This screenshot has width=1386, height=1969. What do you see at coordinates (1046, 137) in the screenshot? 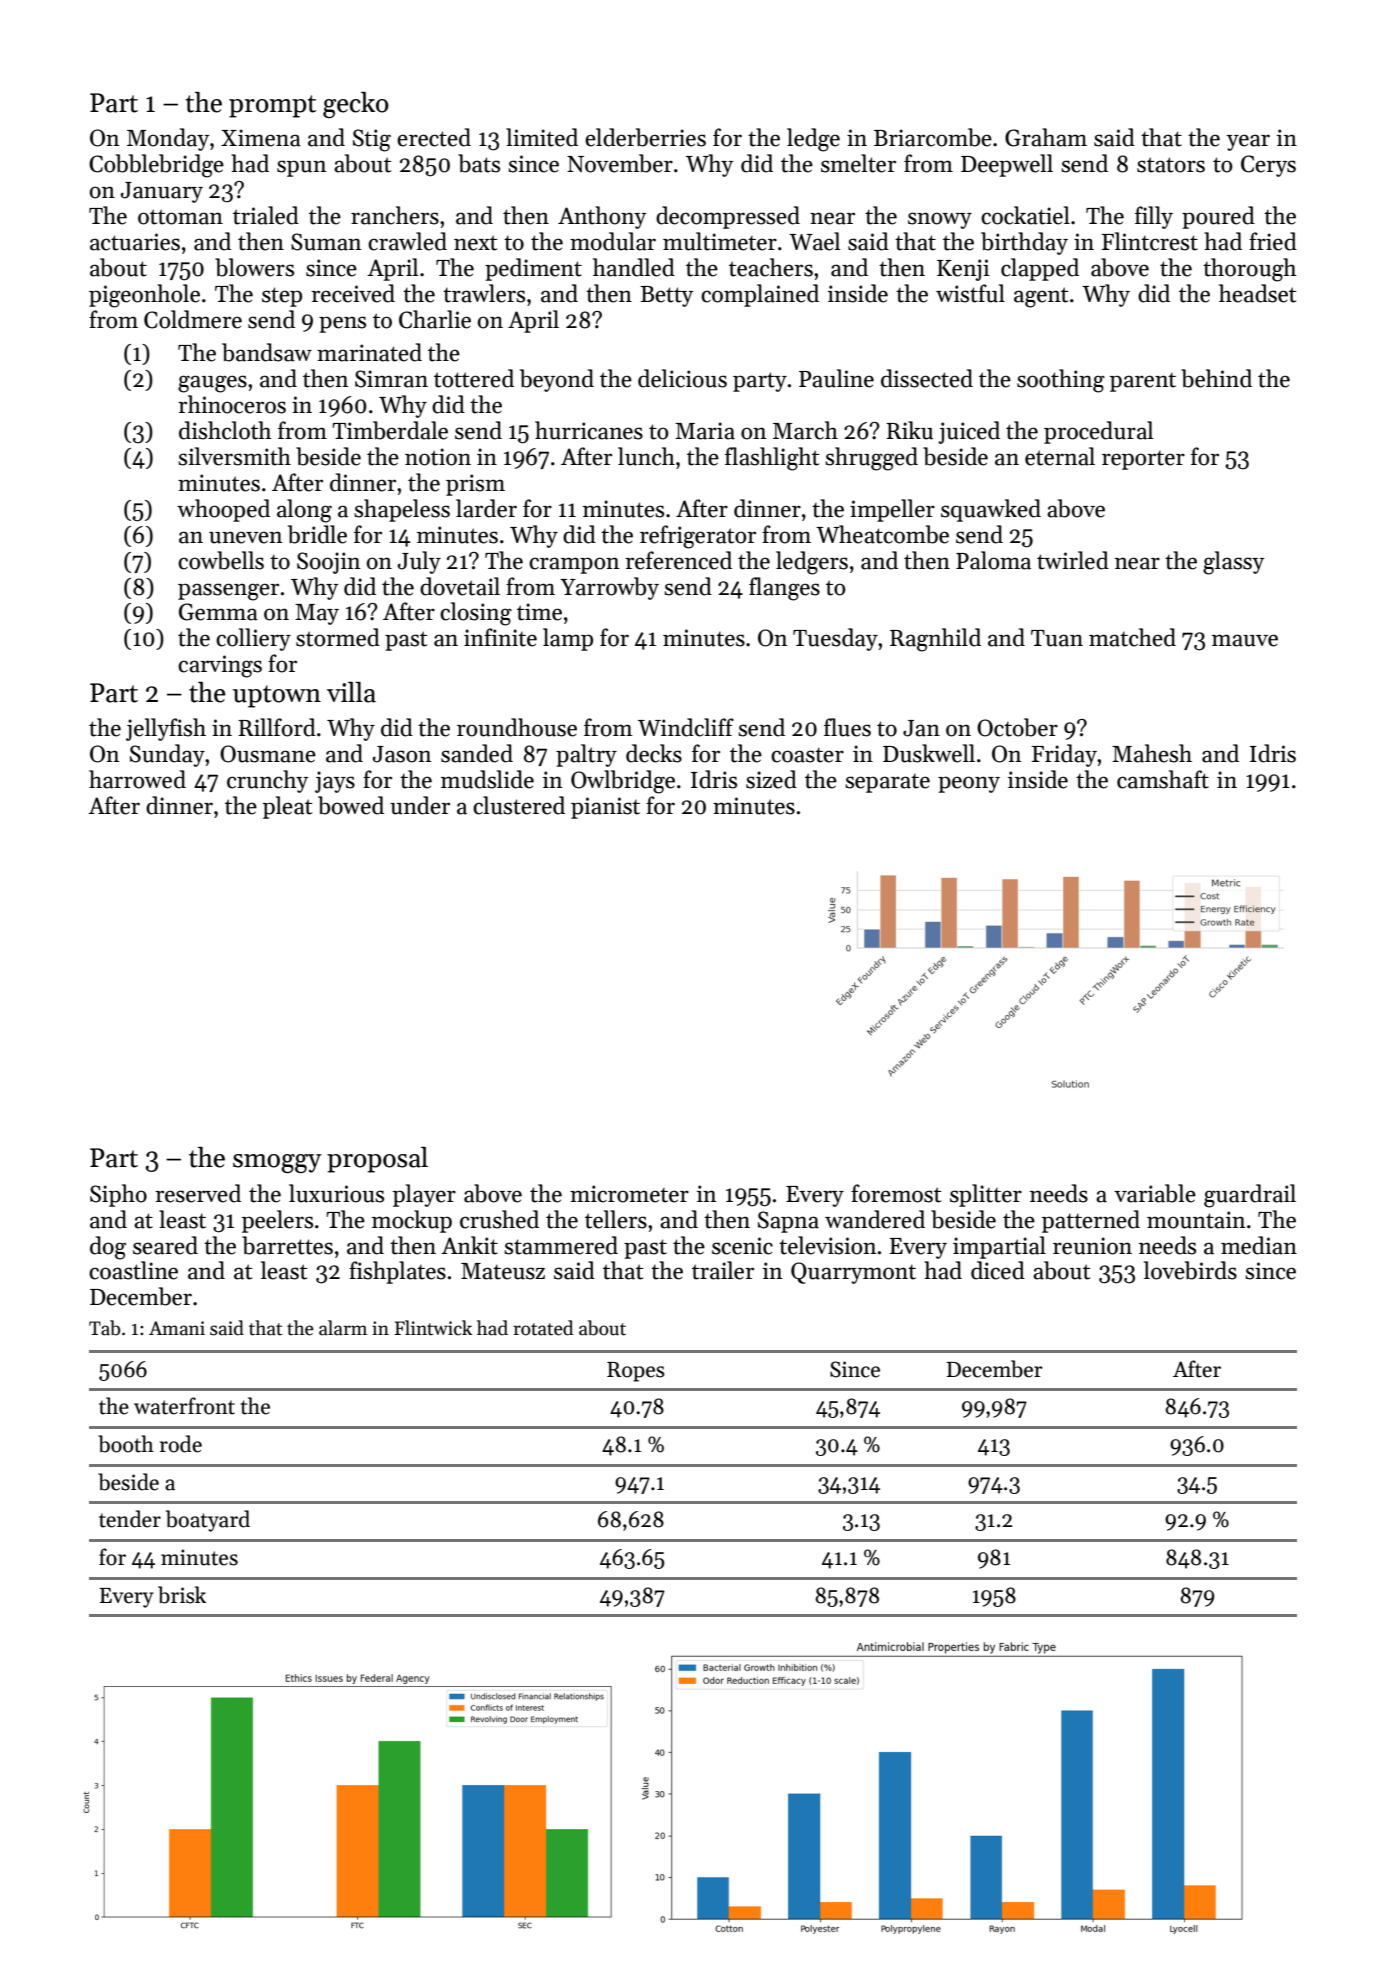
I see `Graham` at bounding box center [1046, 137].
